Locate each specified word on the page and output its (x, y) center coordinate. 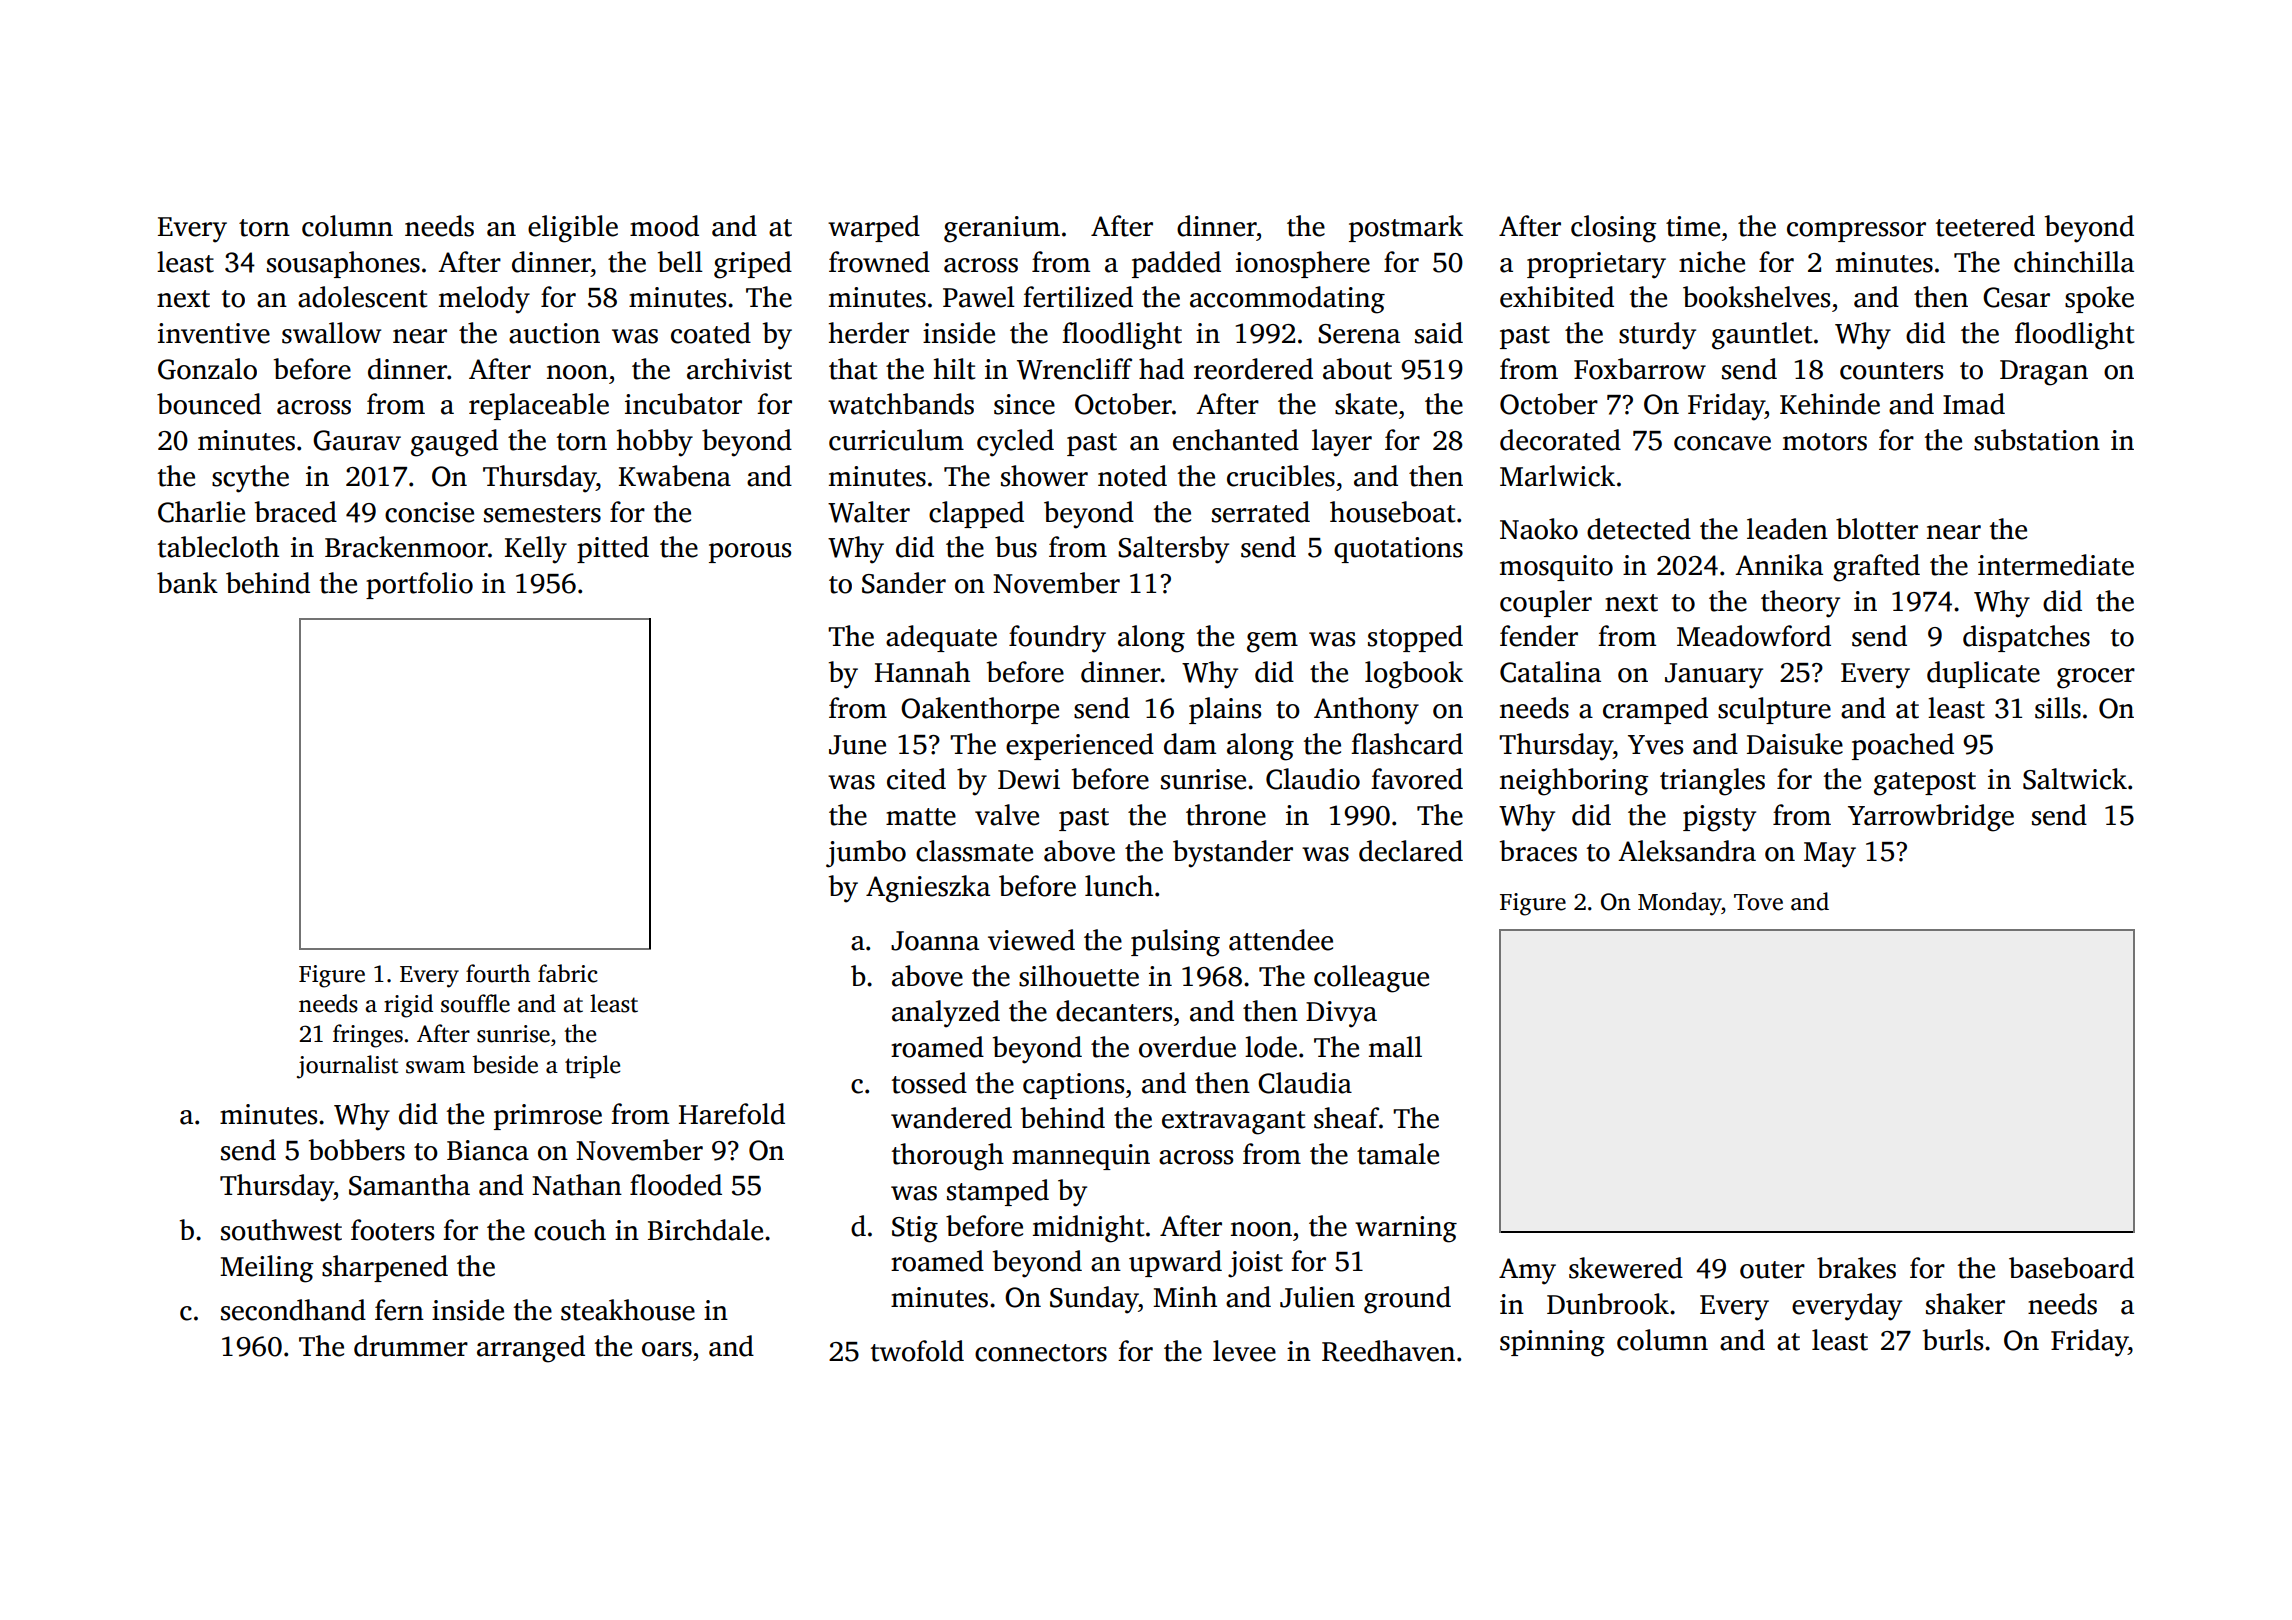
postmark (1406, 228)
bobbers (357, 1150)
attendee (1281, 940)
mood (664, 226)
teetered (1985, 226)
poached (1903, 746)
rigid (408, 1006)
